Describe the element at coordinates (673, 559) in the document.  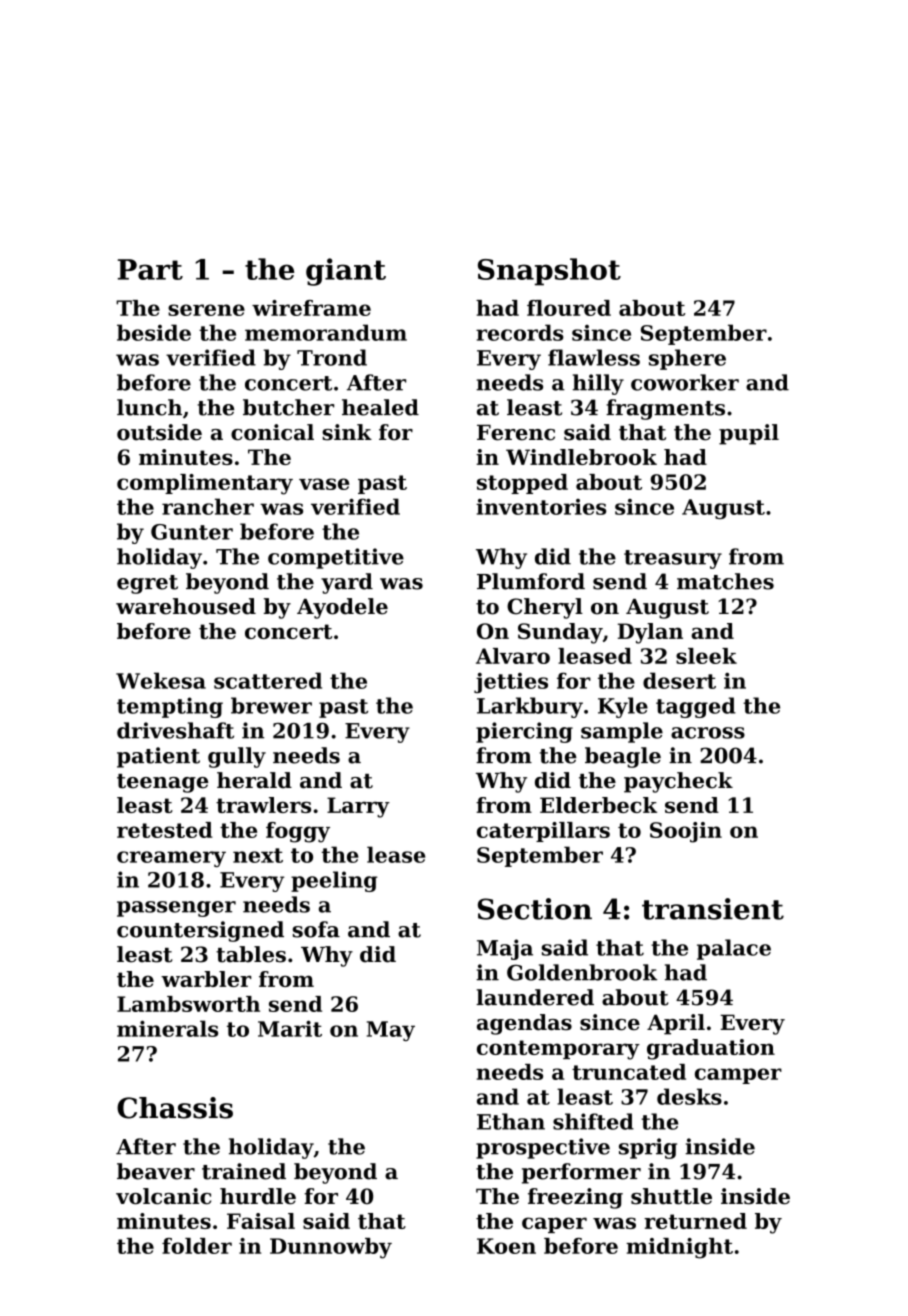
I see `treasury` at that location.
